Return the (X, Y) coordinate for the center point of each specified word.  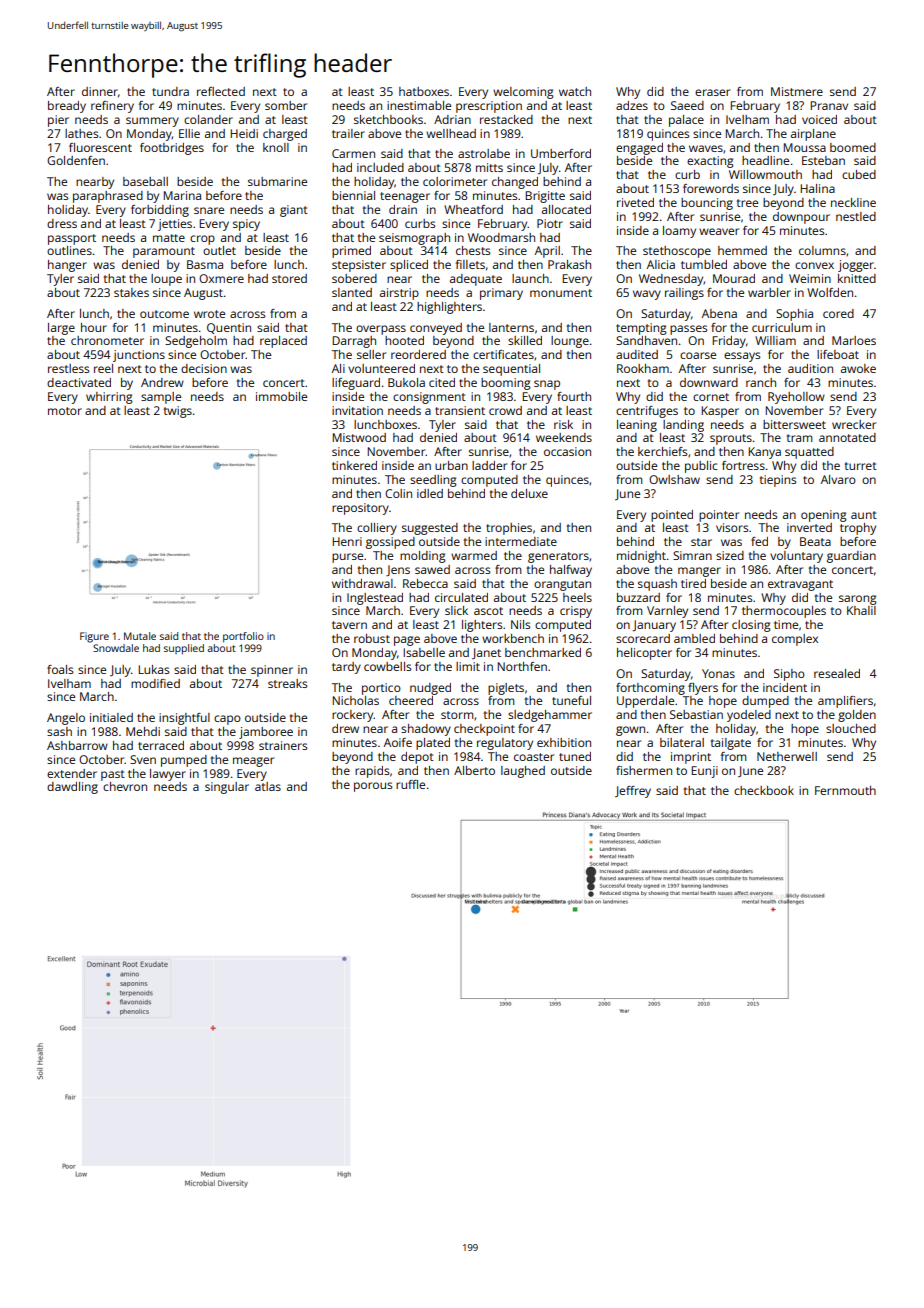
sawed (432, 569)
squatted (809, 453)
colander (208, 119)
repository (360, 509)
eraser (712, 92)
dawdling (72, 788)
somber (286, 105)
